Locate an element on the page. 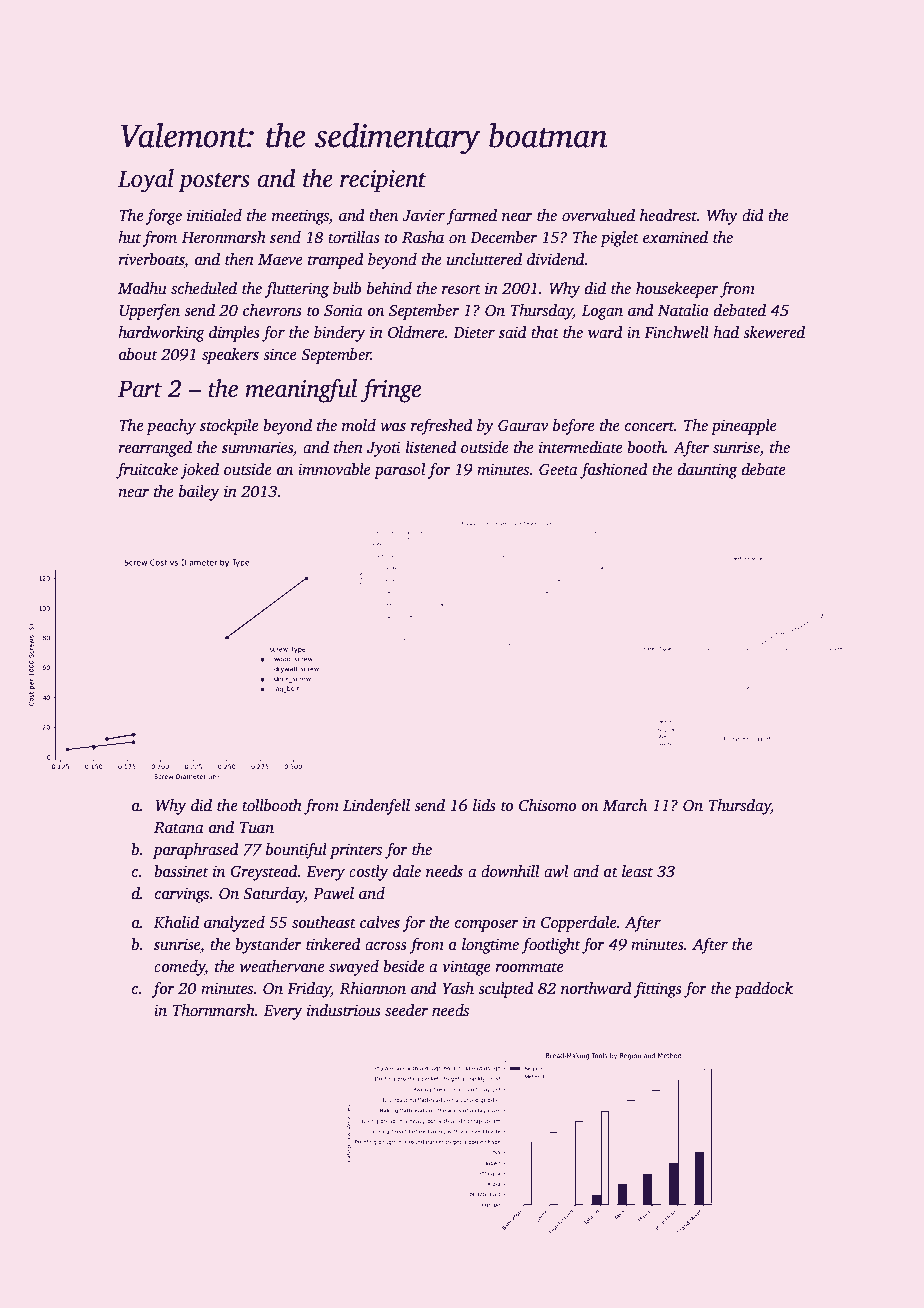 This image has width=924, height=1308. Lindenfell is located at coordinates (376, 807).
